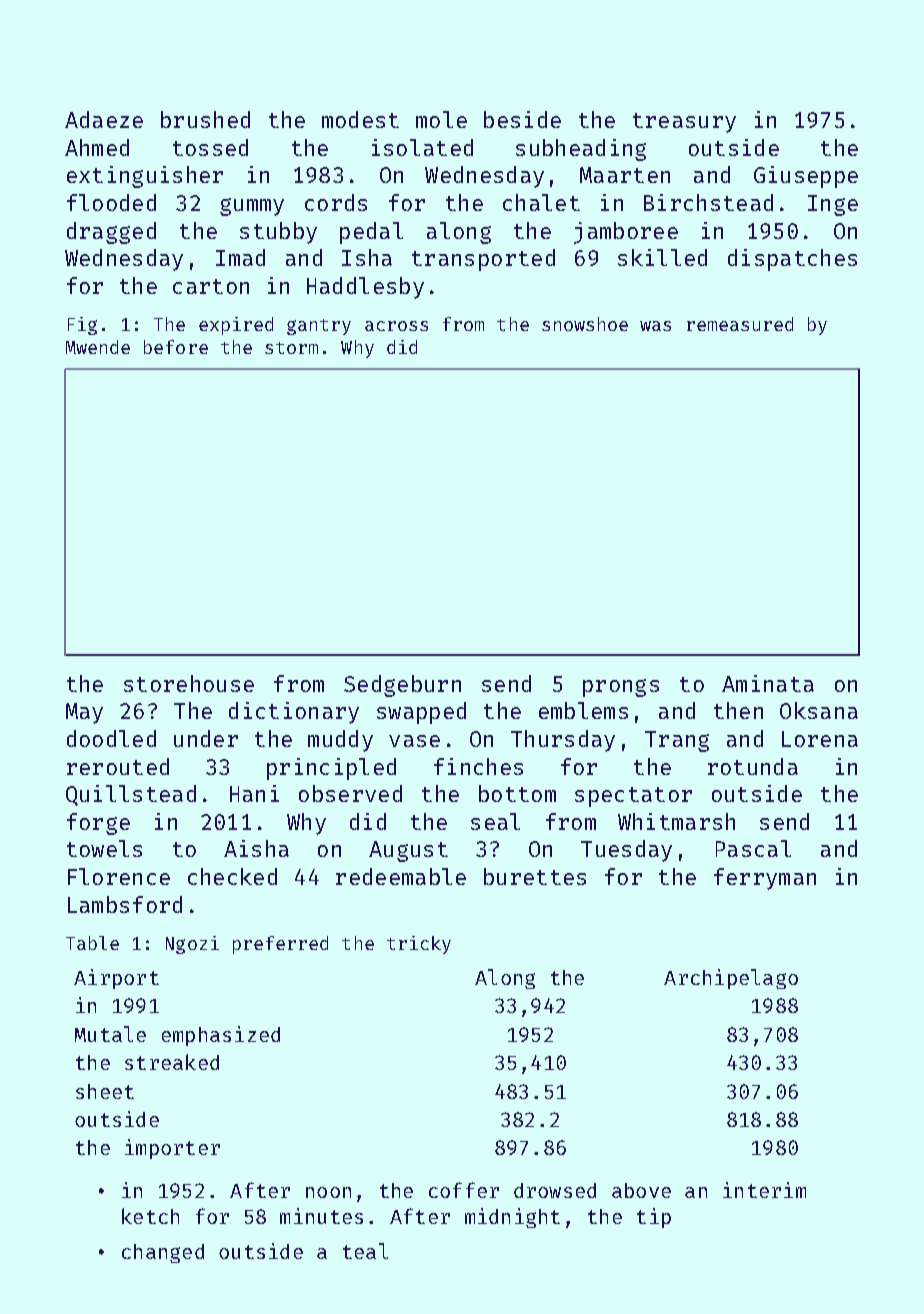  What do you see at coordinates (189, 683) in the page?
I see `storehouse` at bounding box center [189, 683].
